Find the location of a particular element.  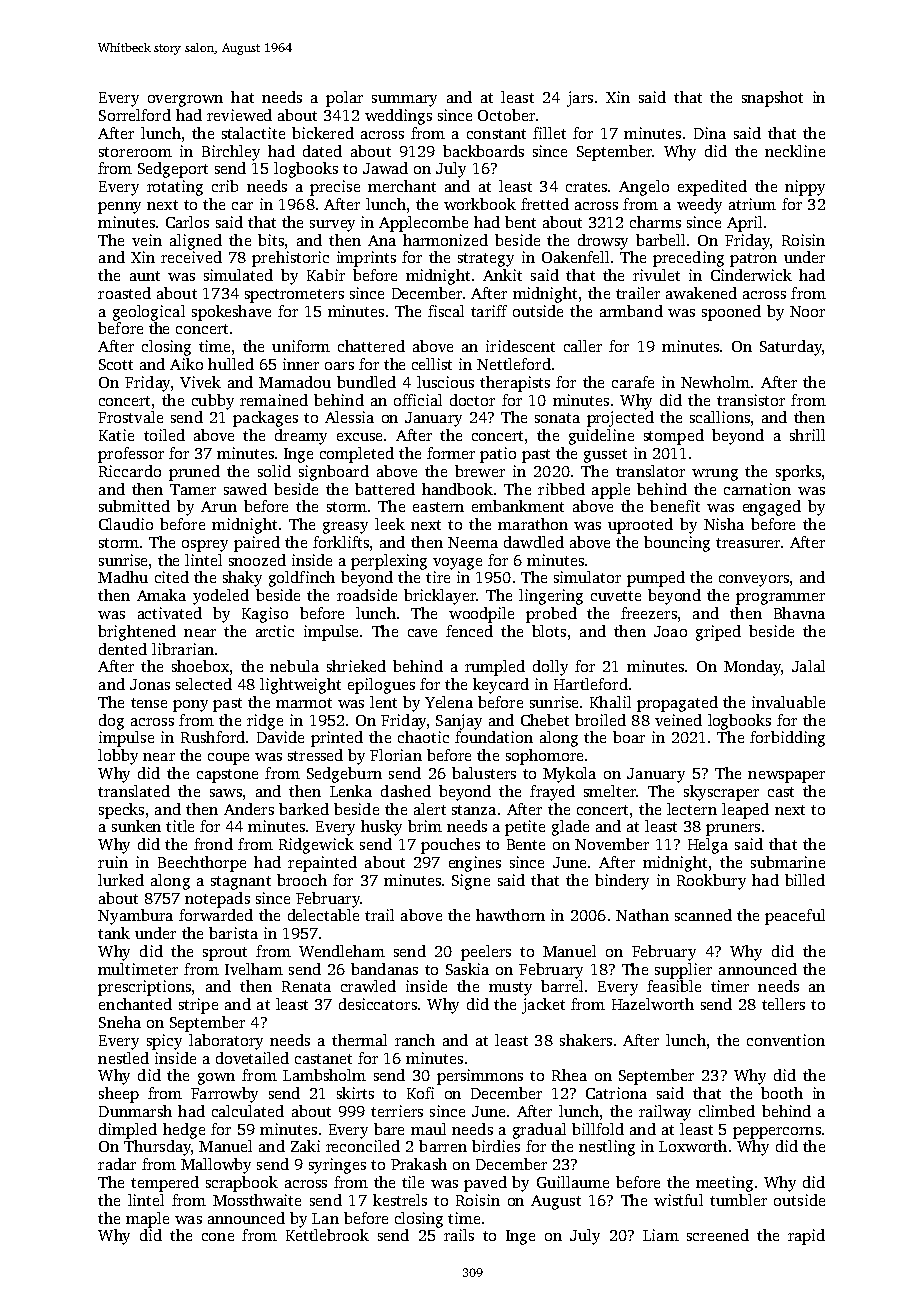

Frostvale is located at coordinates (130, 417).
